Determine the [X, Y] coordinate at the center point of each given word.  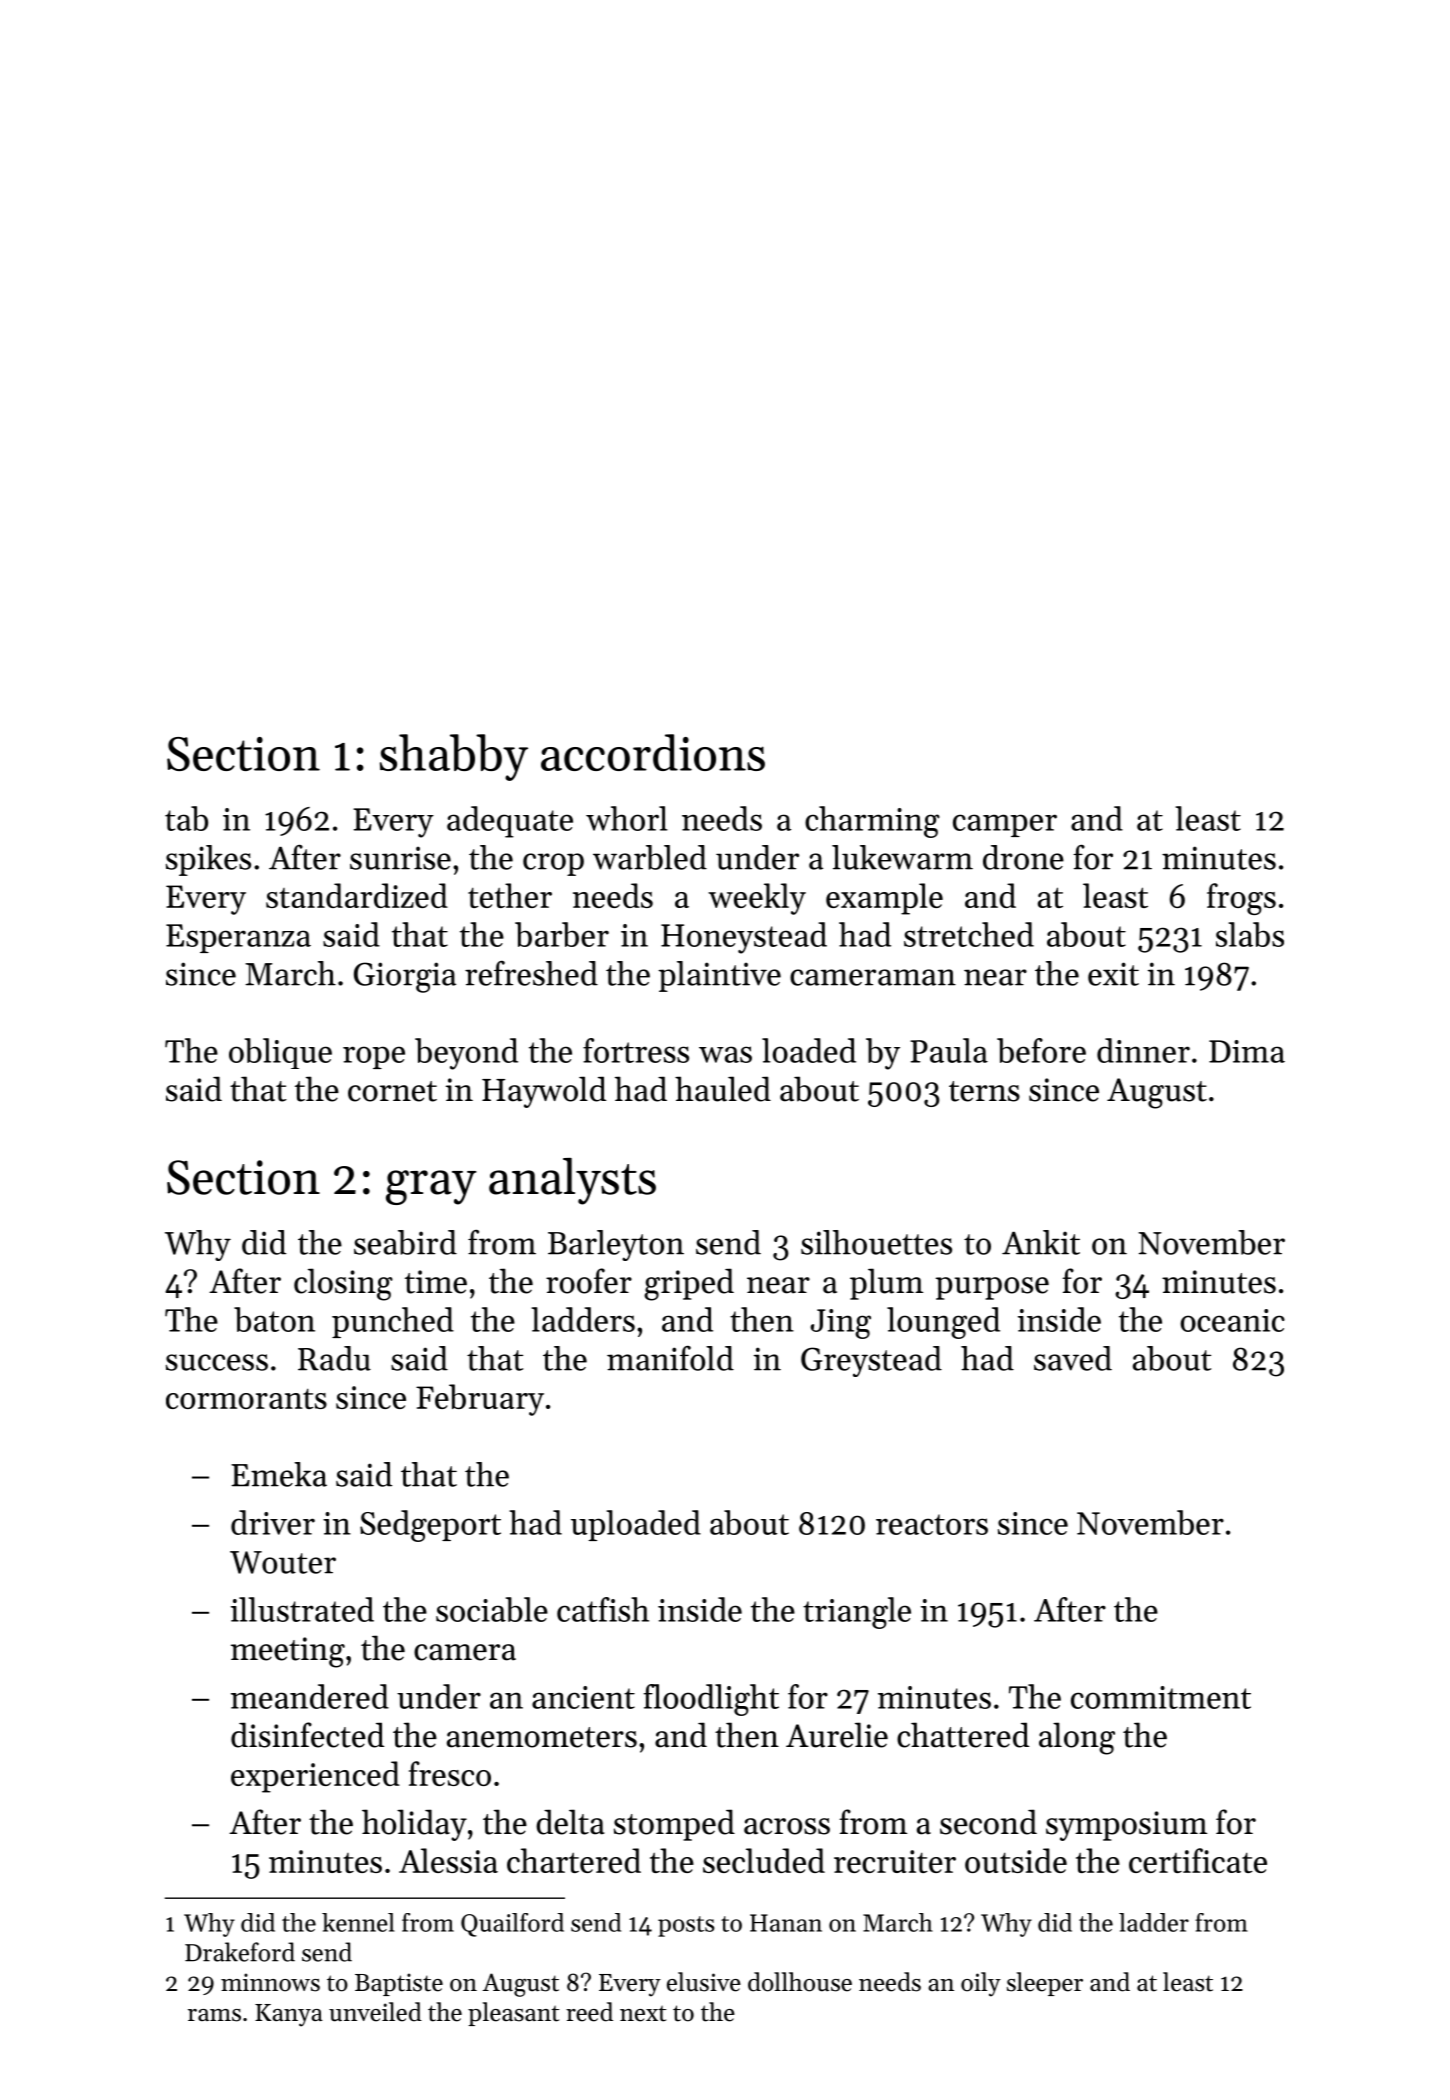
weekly [757, 899]
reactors [932, 1524]
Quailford [512, 1925]
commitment [1161, 1697]
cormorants [246, 1398]
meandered [310, 1696]
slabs [1250, 934]
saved [1073, 1358]
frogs [1241, 899]
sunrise [400, 858]
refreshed [531, 973]
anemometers [542, 1737]
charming [872, 822]
